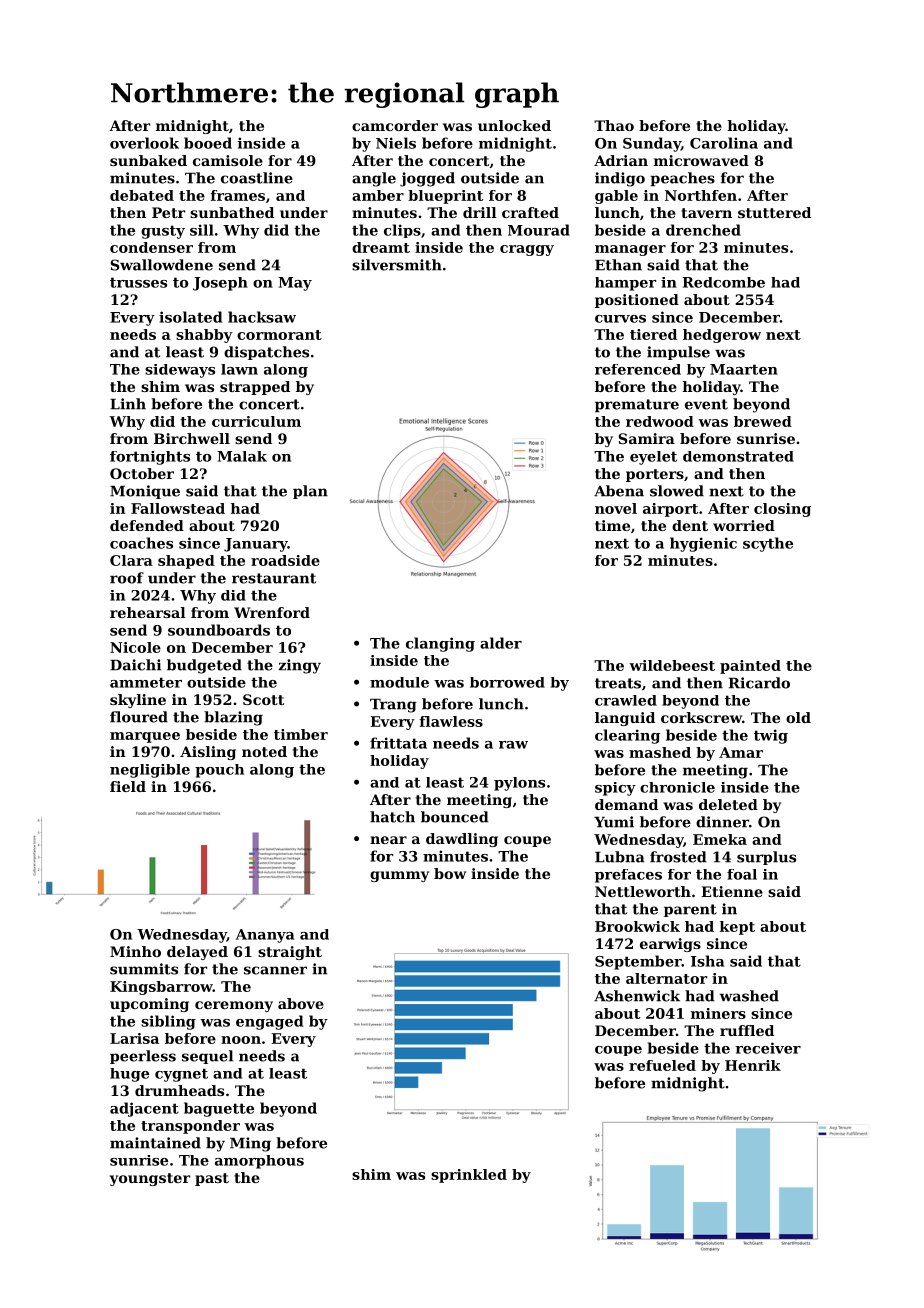 This document has width=924, height=1308. I want to click on Monique, so click(145, 492).
